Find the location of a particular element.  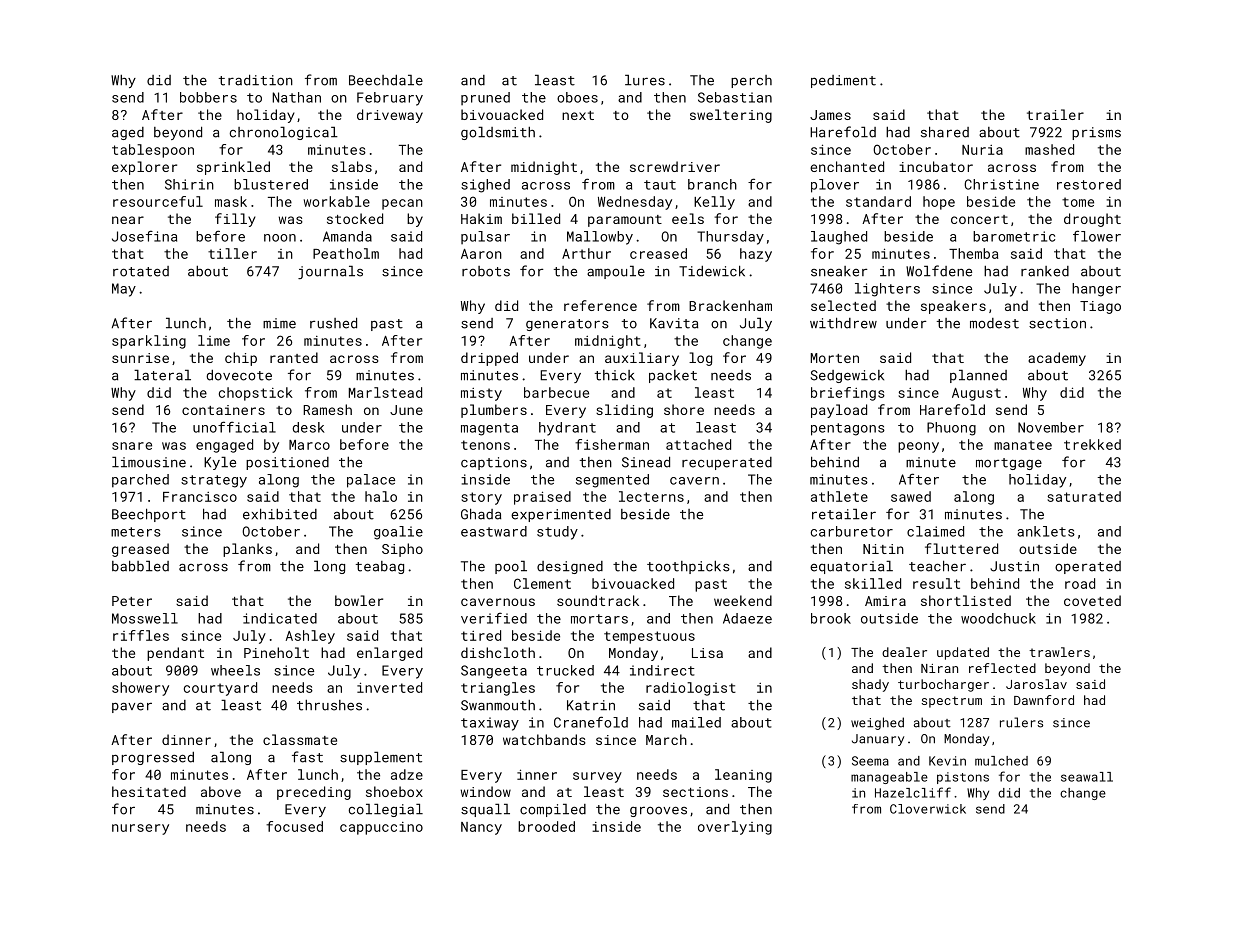

Katrin is located at coordinates (591, 705).
